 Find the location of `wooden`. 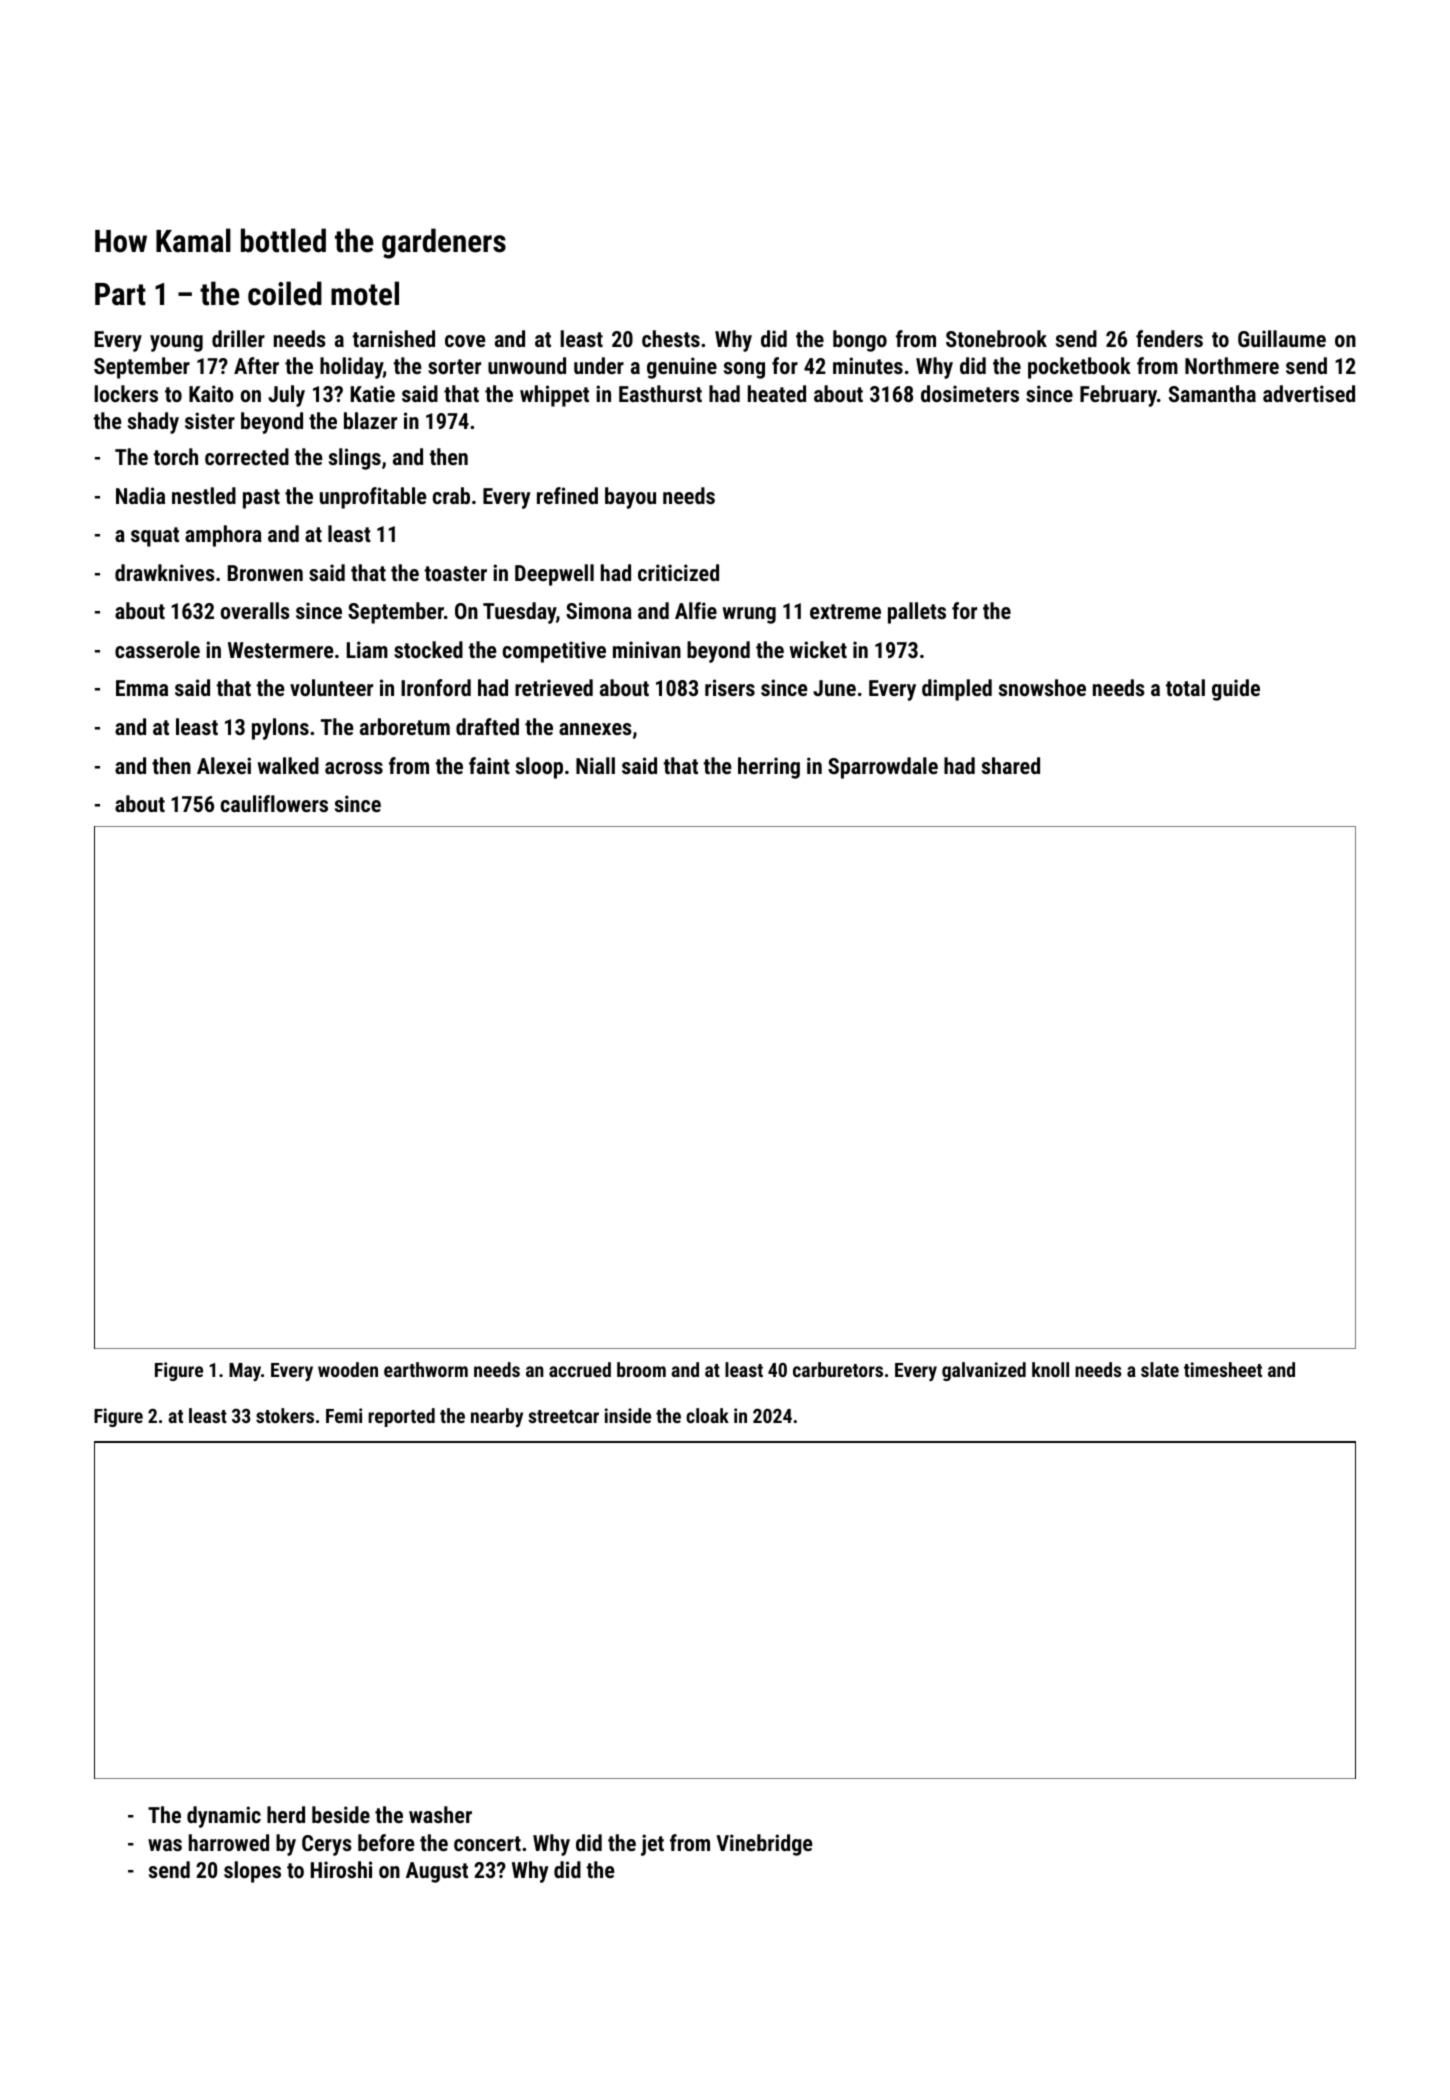

wooden is located at coordinates (348, 1369).
